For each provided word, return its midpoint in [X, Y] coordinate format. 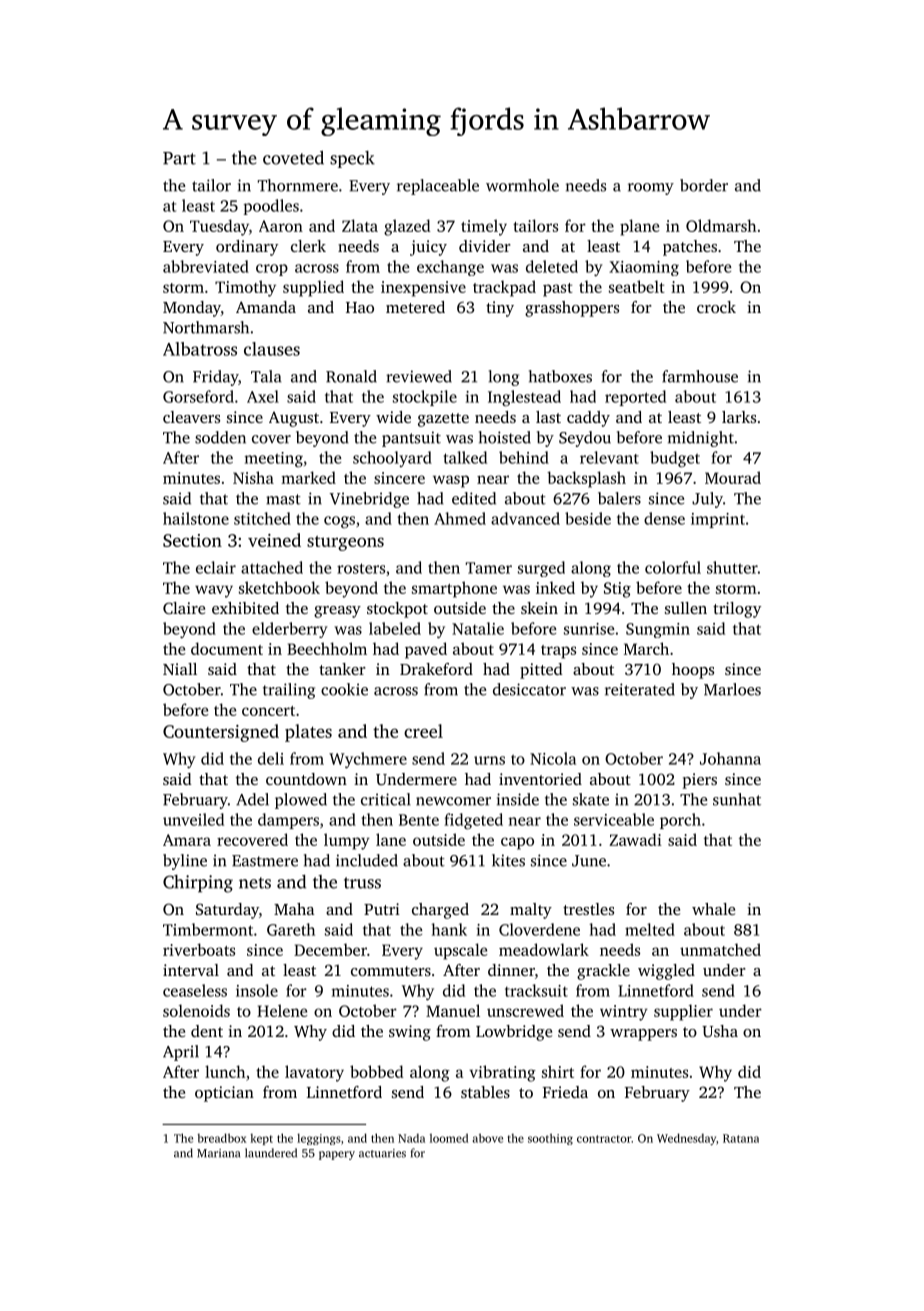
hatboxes [560, 376]
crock [716, 307]
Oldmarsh [721, 225]
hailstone [196, 518]
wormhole [522, 185]
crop [272, 270]
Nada [411, 1138]
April [181, 1053]
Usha [720, 1031]
